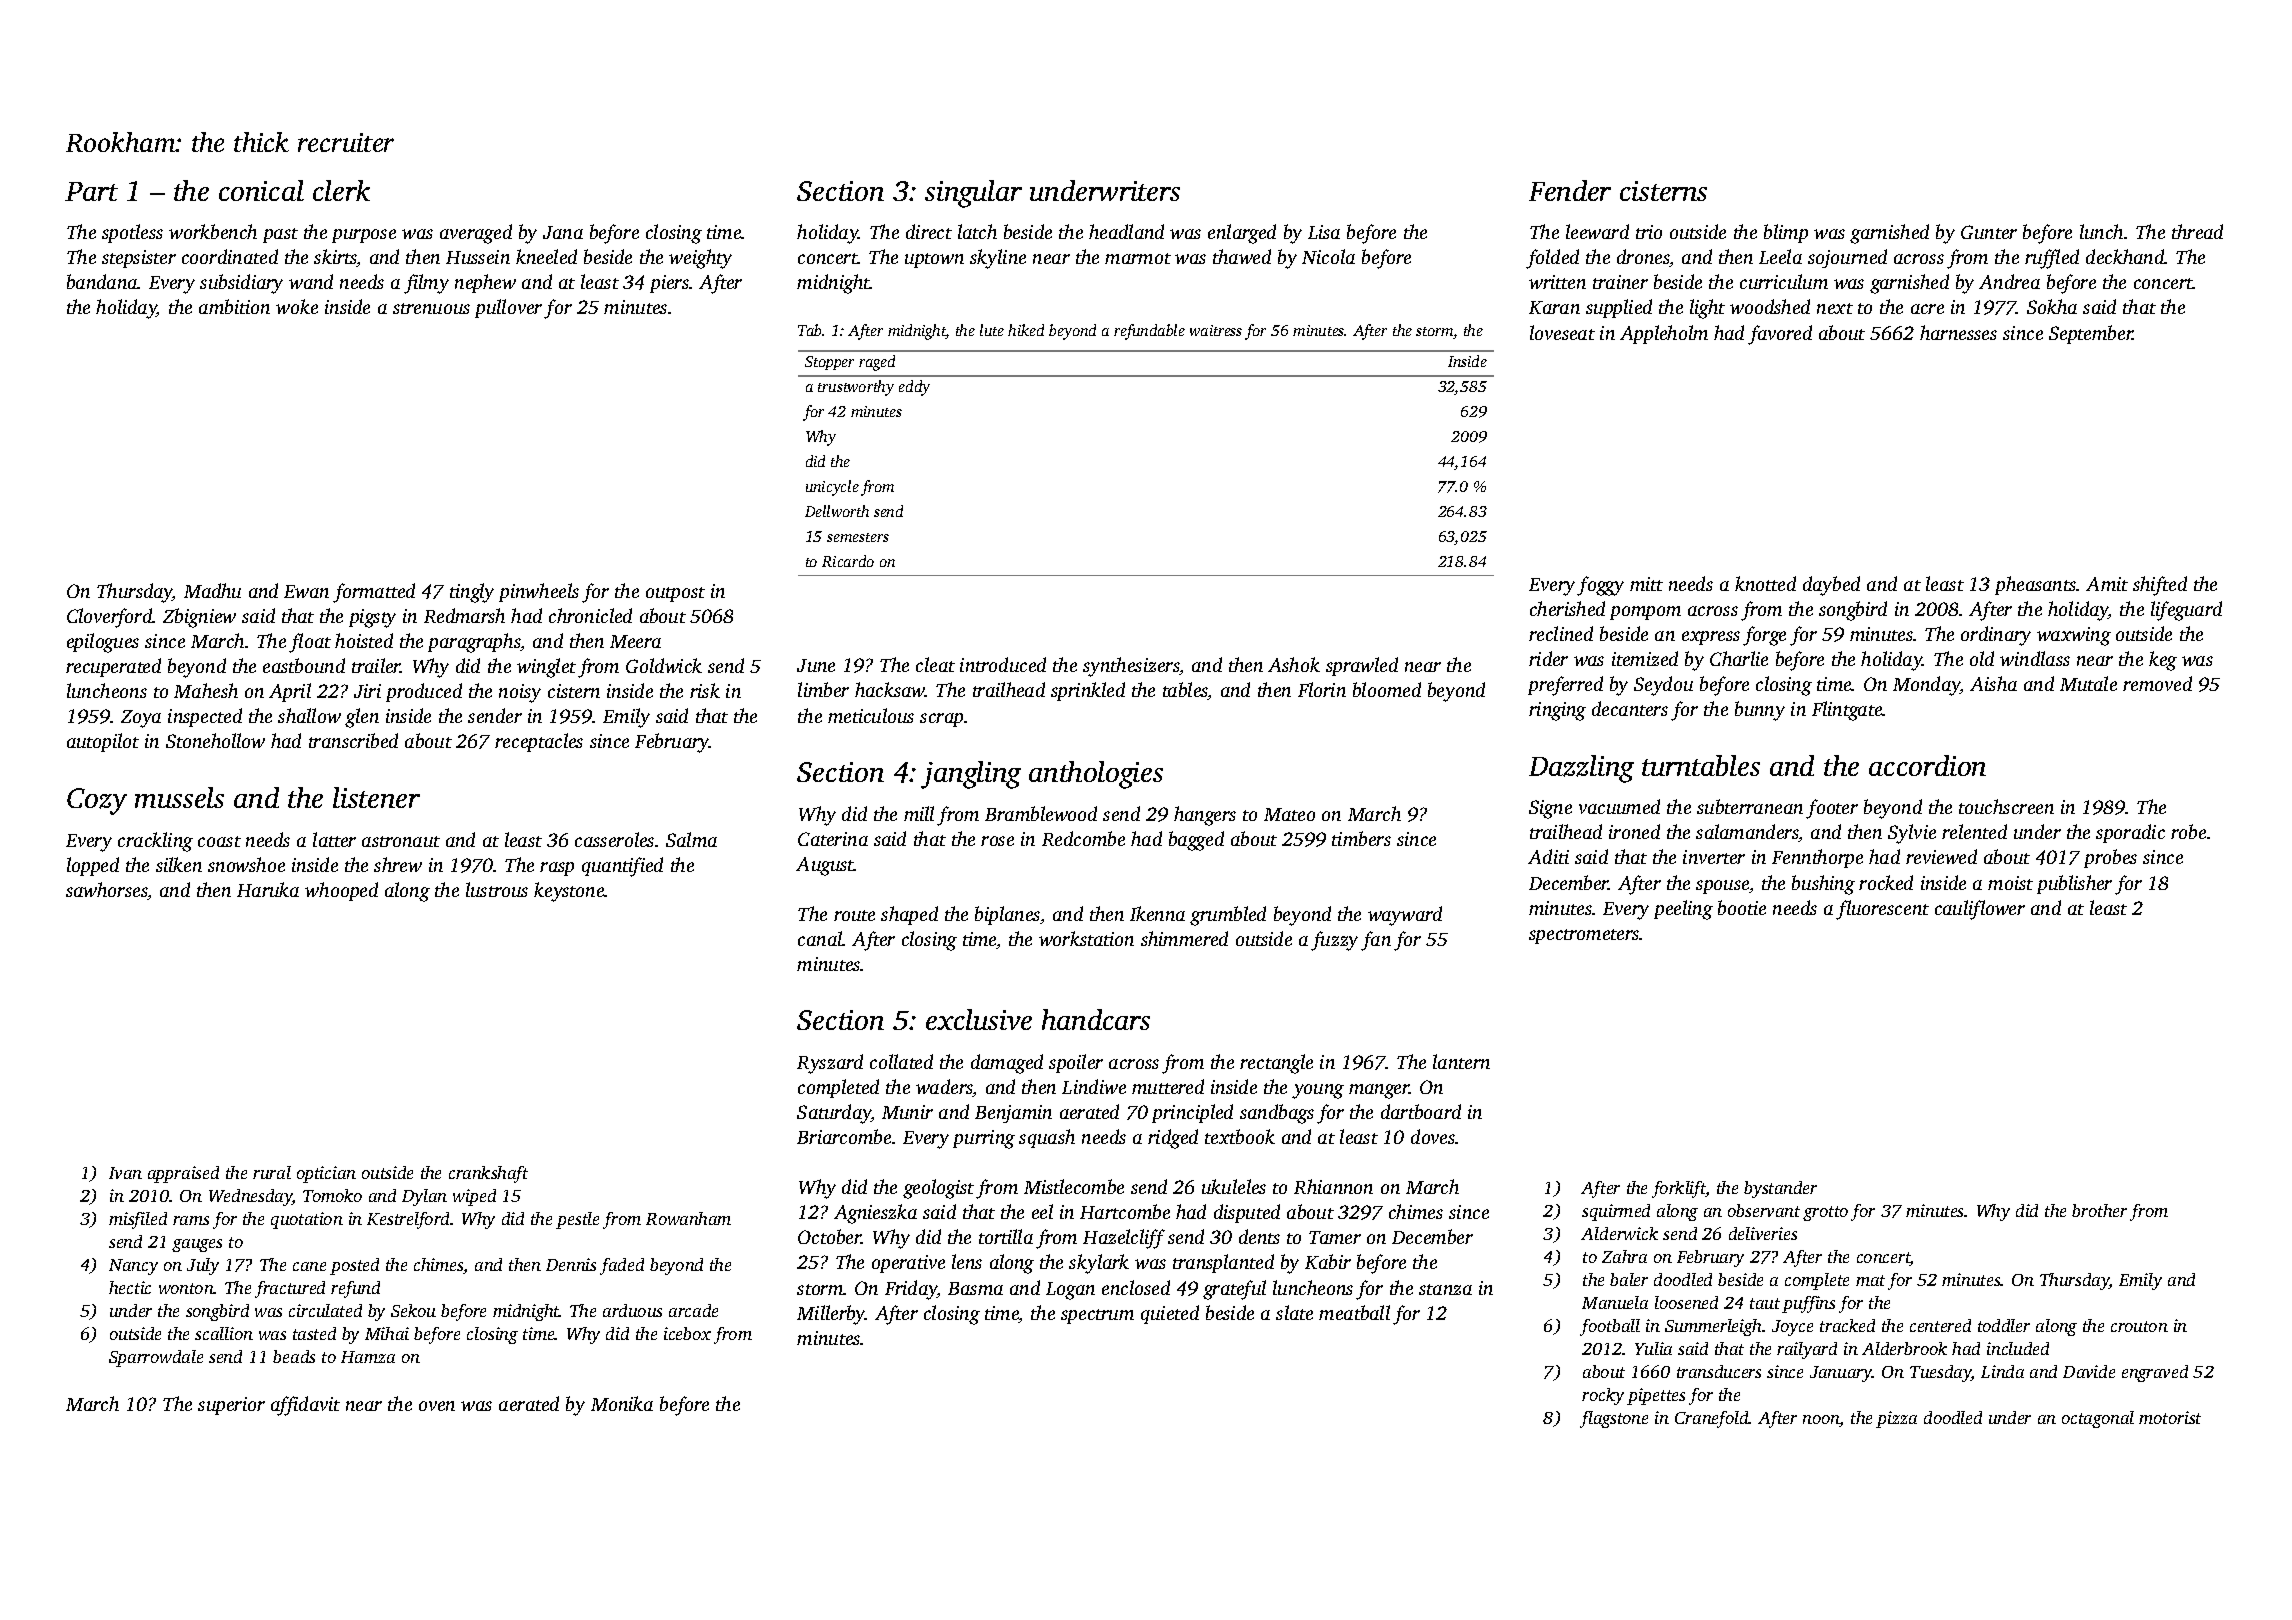 The height and width of the screenshot is (1620, 2292). What do you see at coordinates (305, 1406) in the screenshot?
I see `affidavit` at bounding box center [305, 1406].
